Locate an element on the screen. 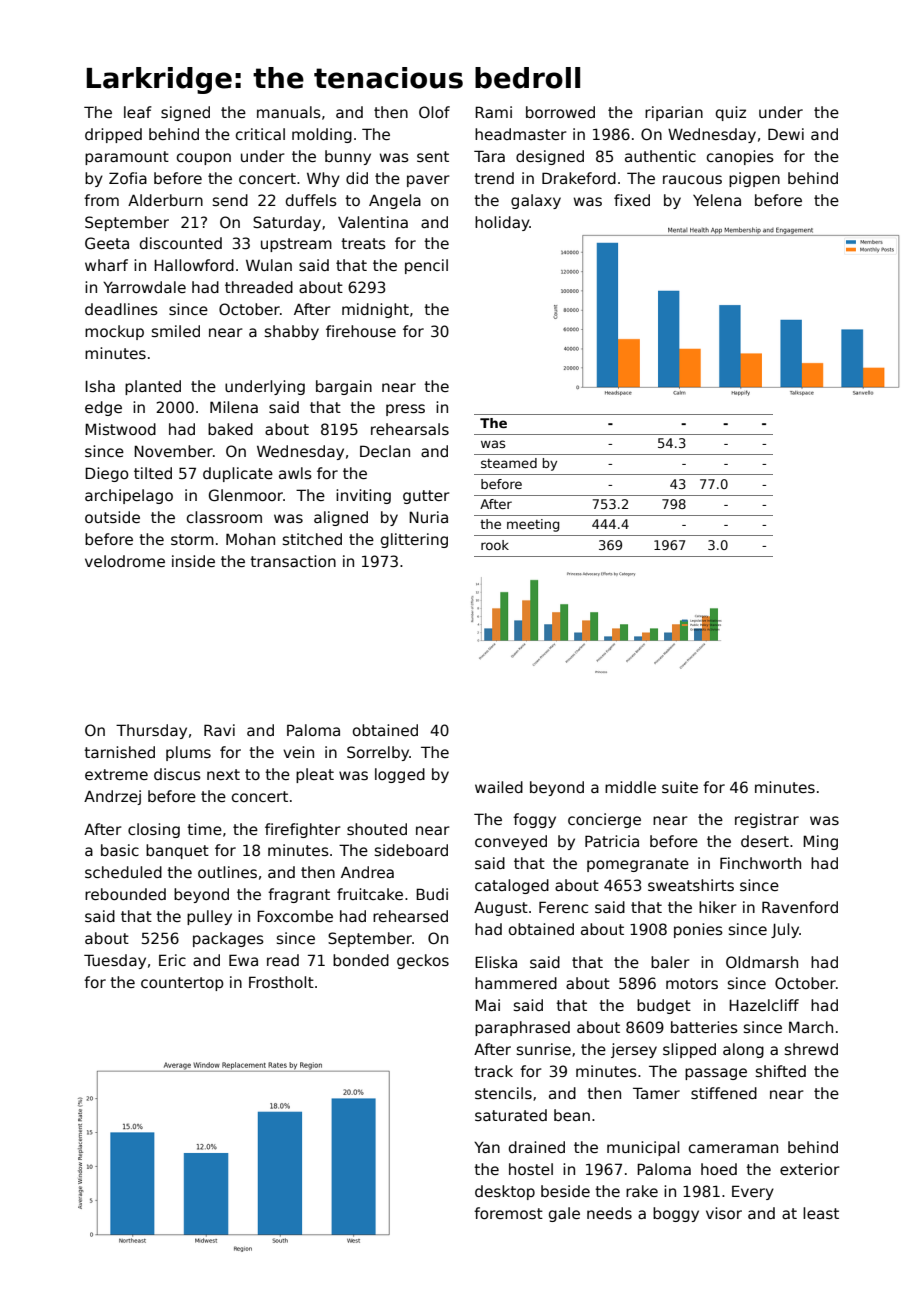 The width and height of the screenshot is (924, 1314). pigpen is located at coordinates (754, 179).
